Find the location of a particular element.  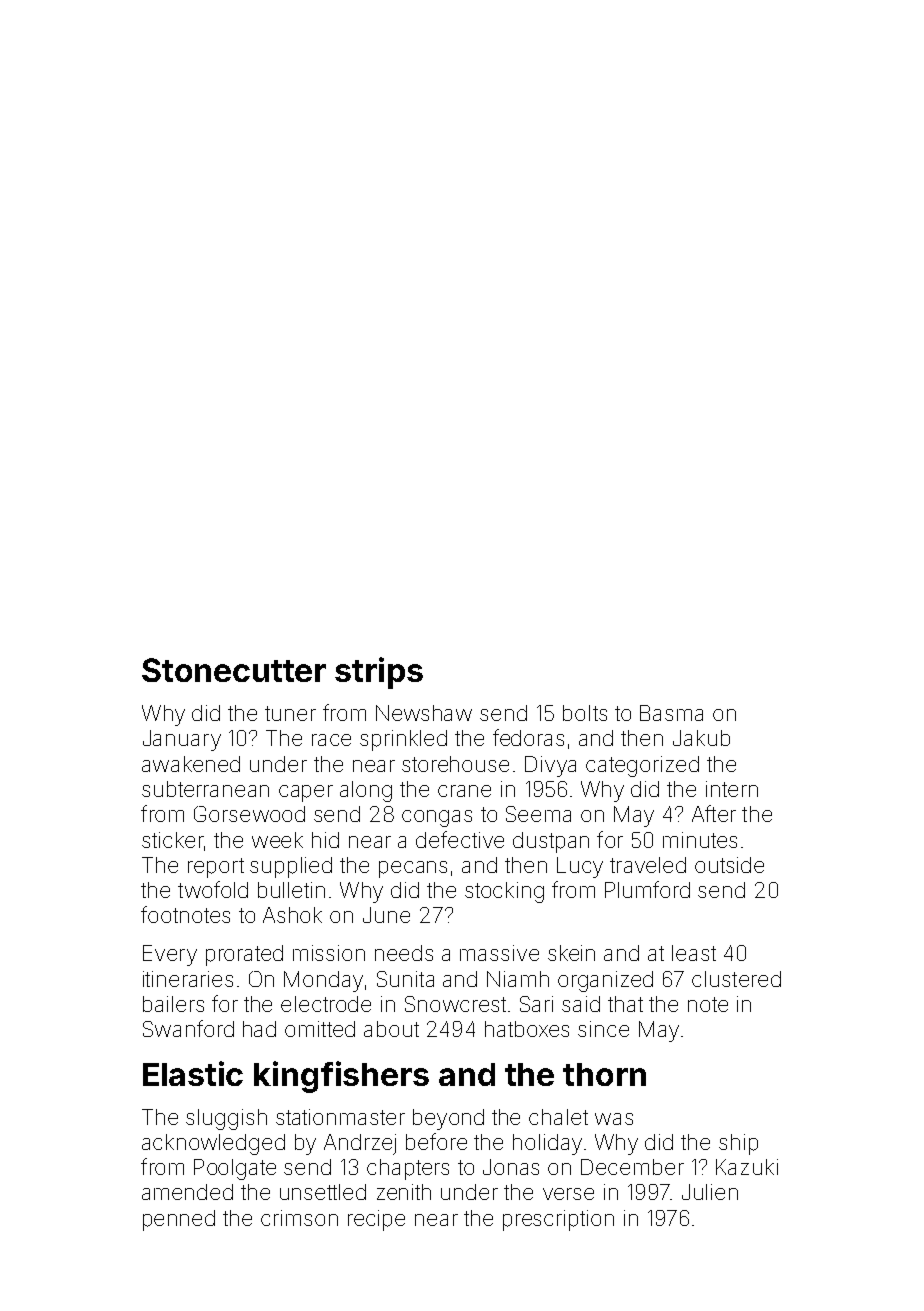

Julien is located at coordinates (710, 1192).
